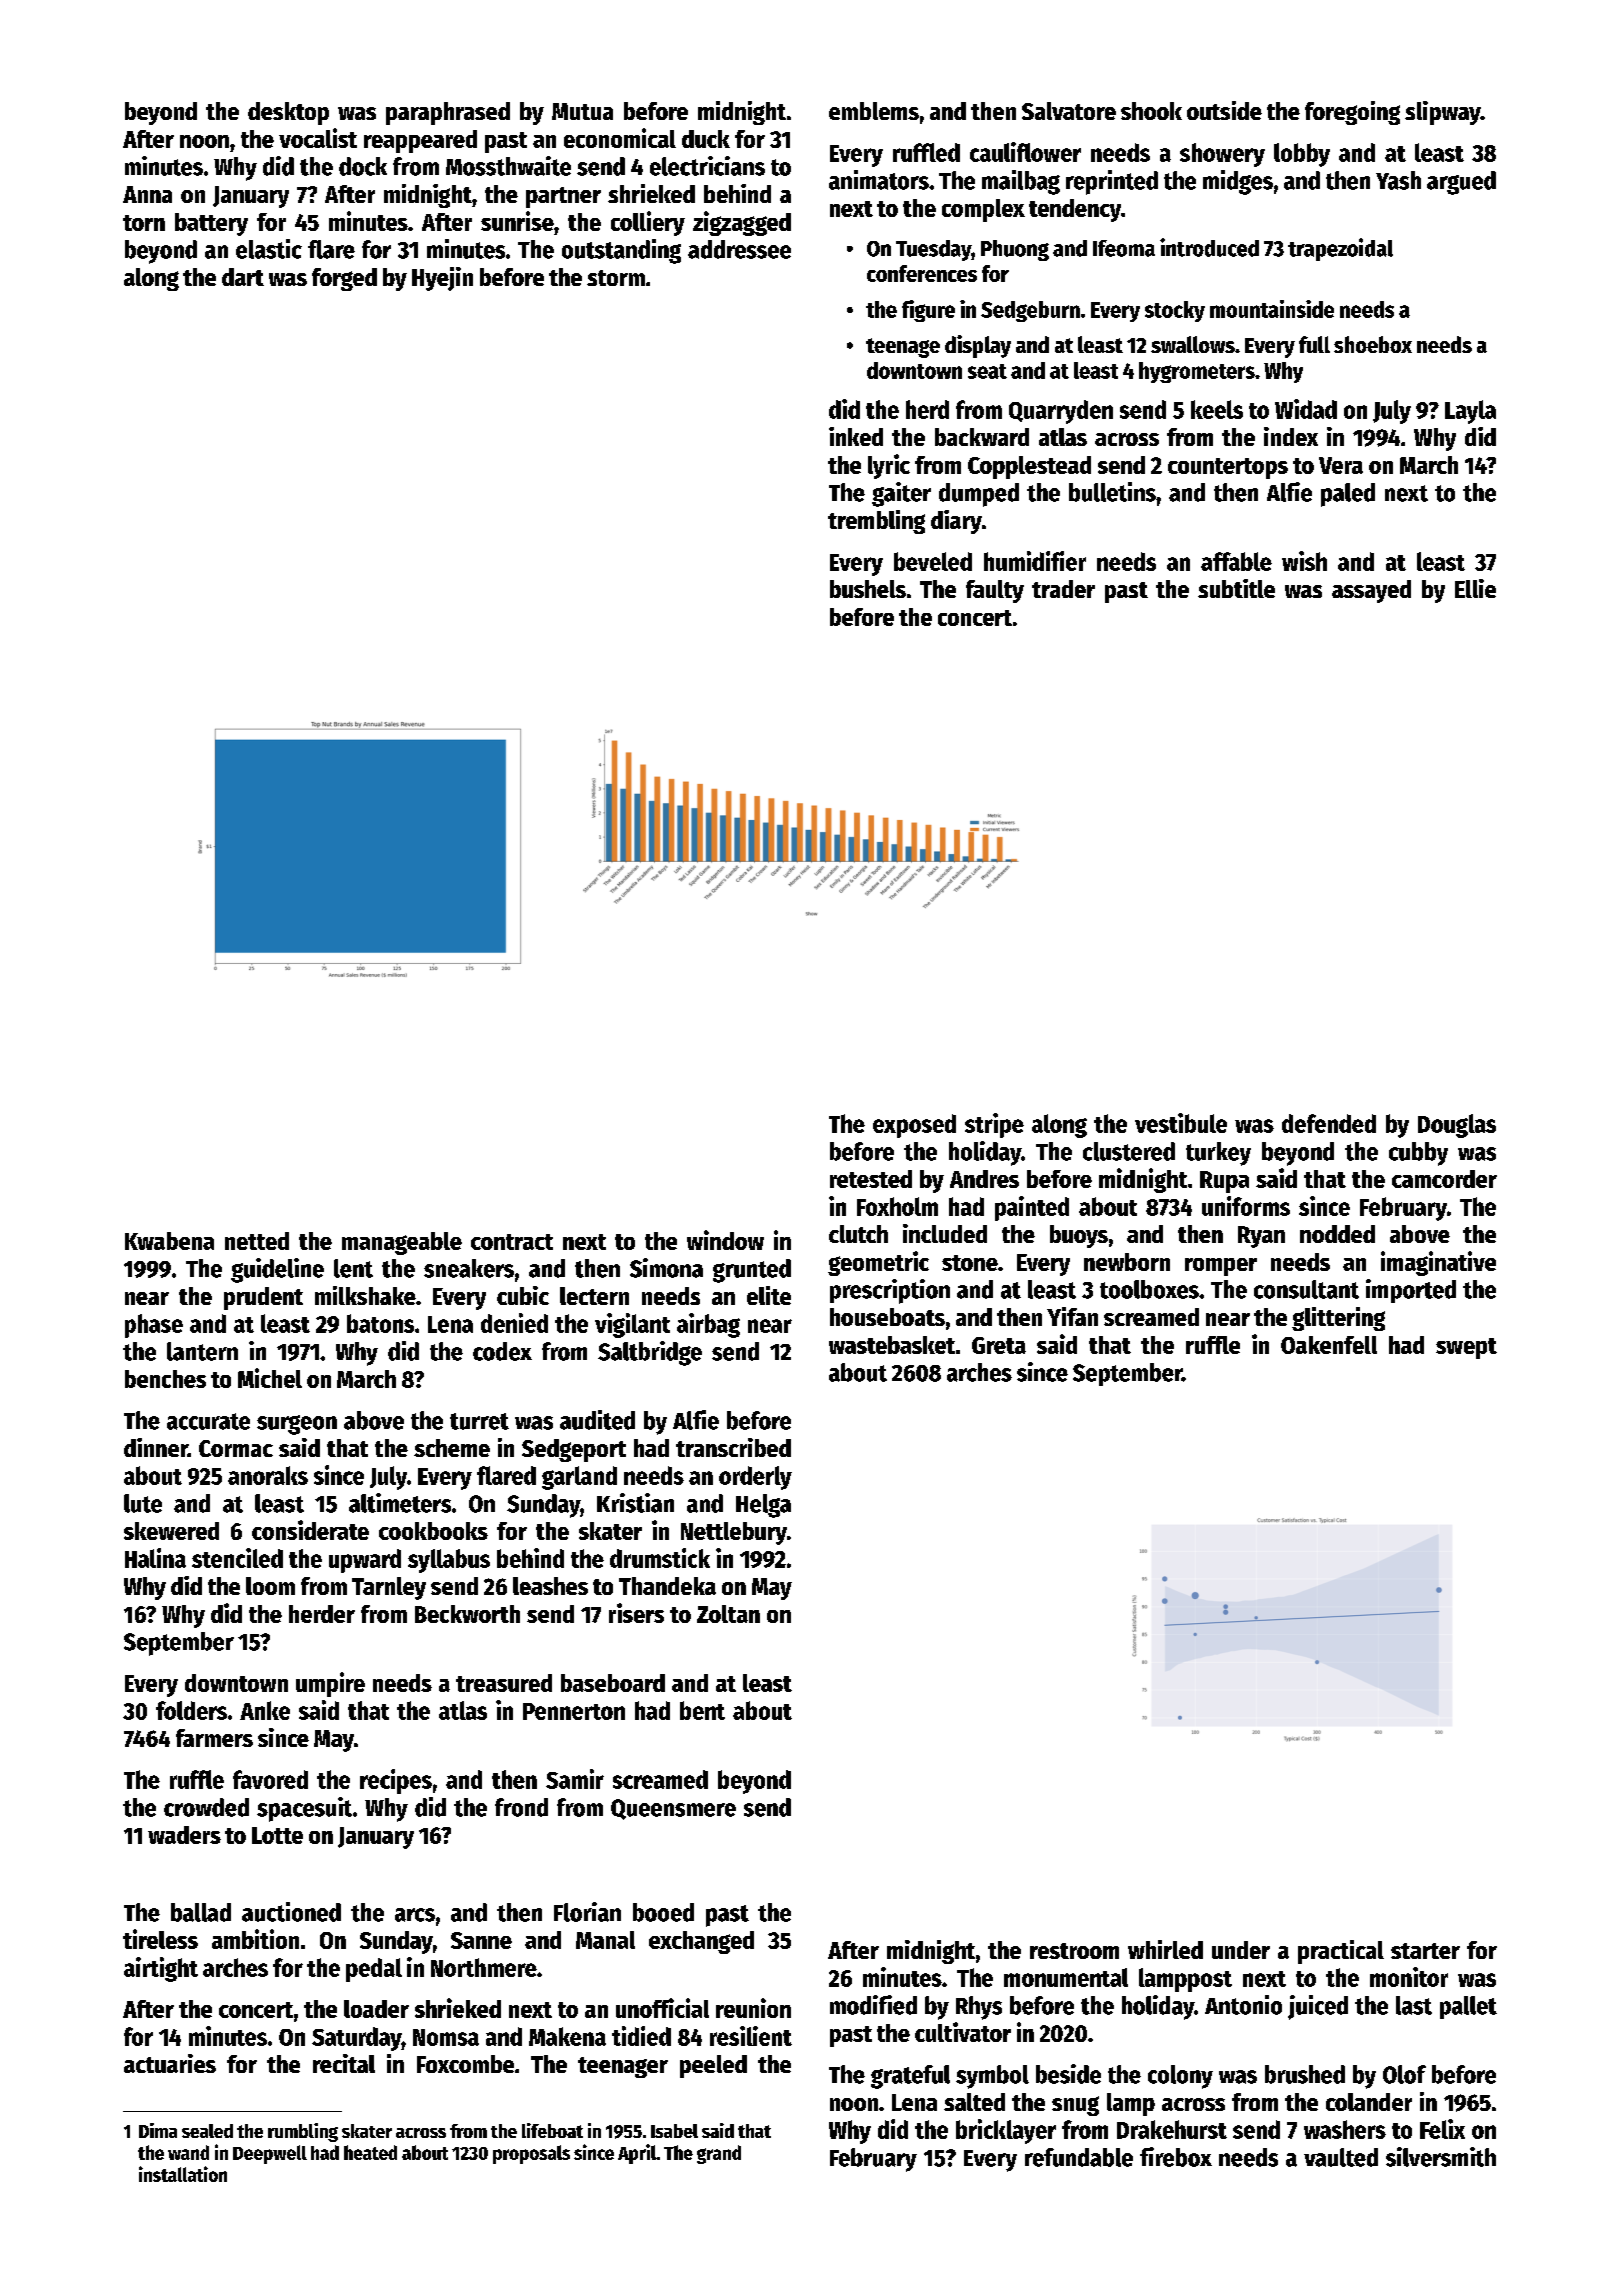  What do you see at coordinates (144, 223) in the screenshot?
I see `torn` at bounding box center [144, 223].
